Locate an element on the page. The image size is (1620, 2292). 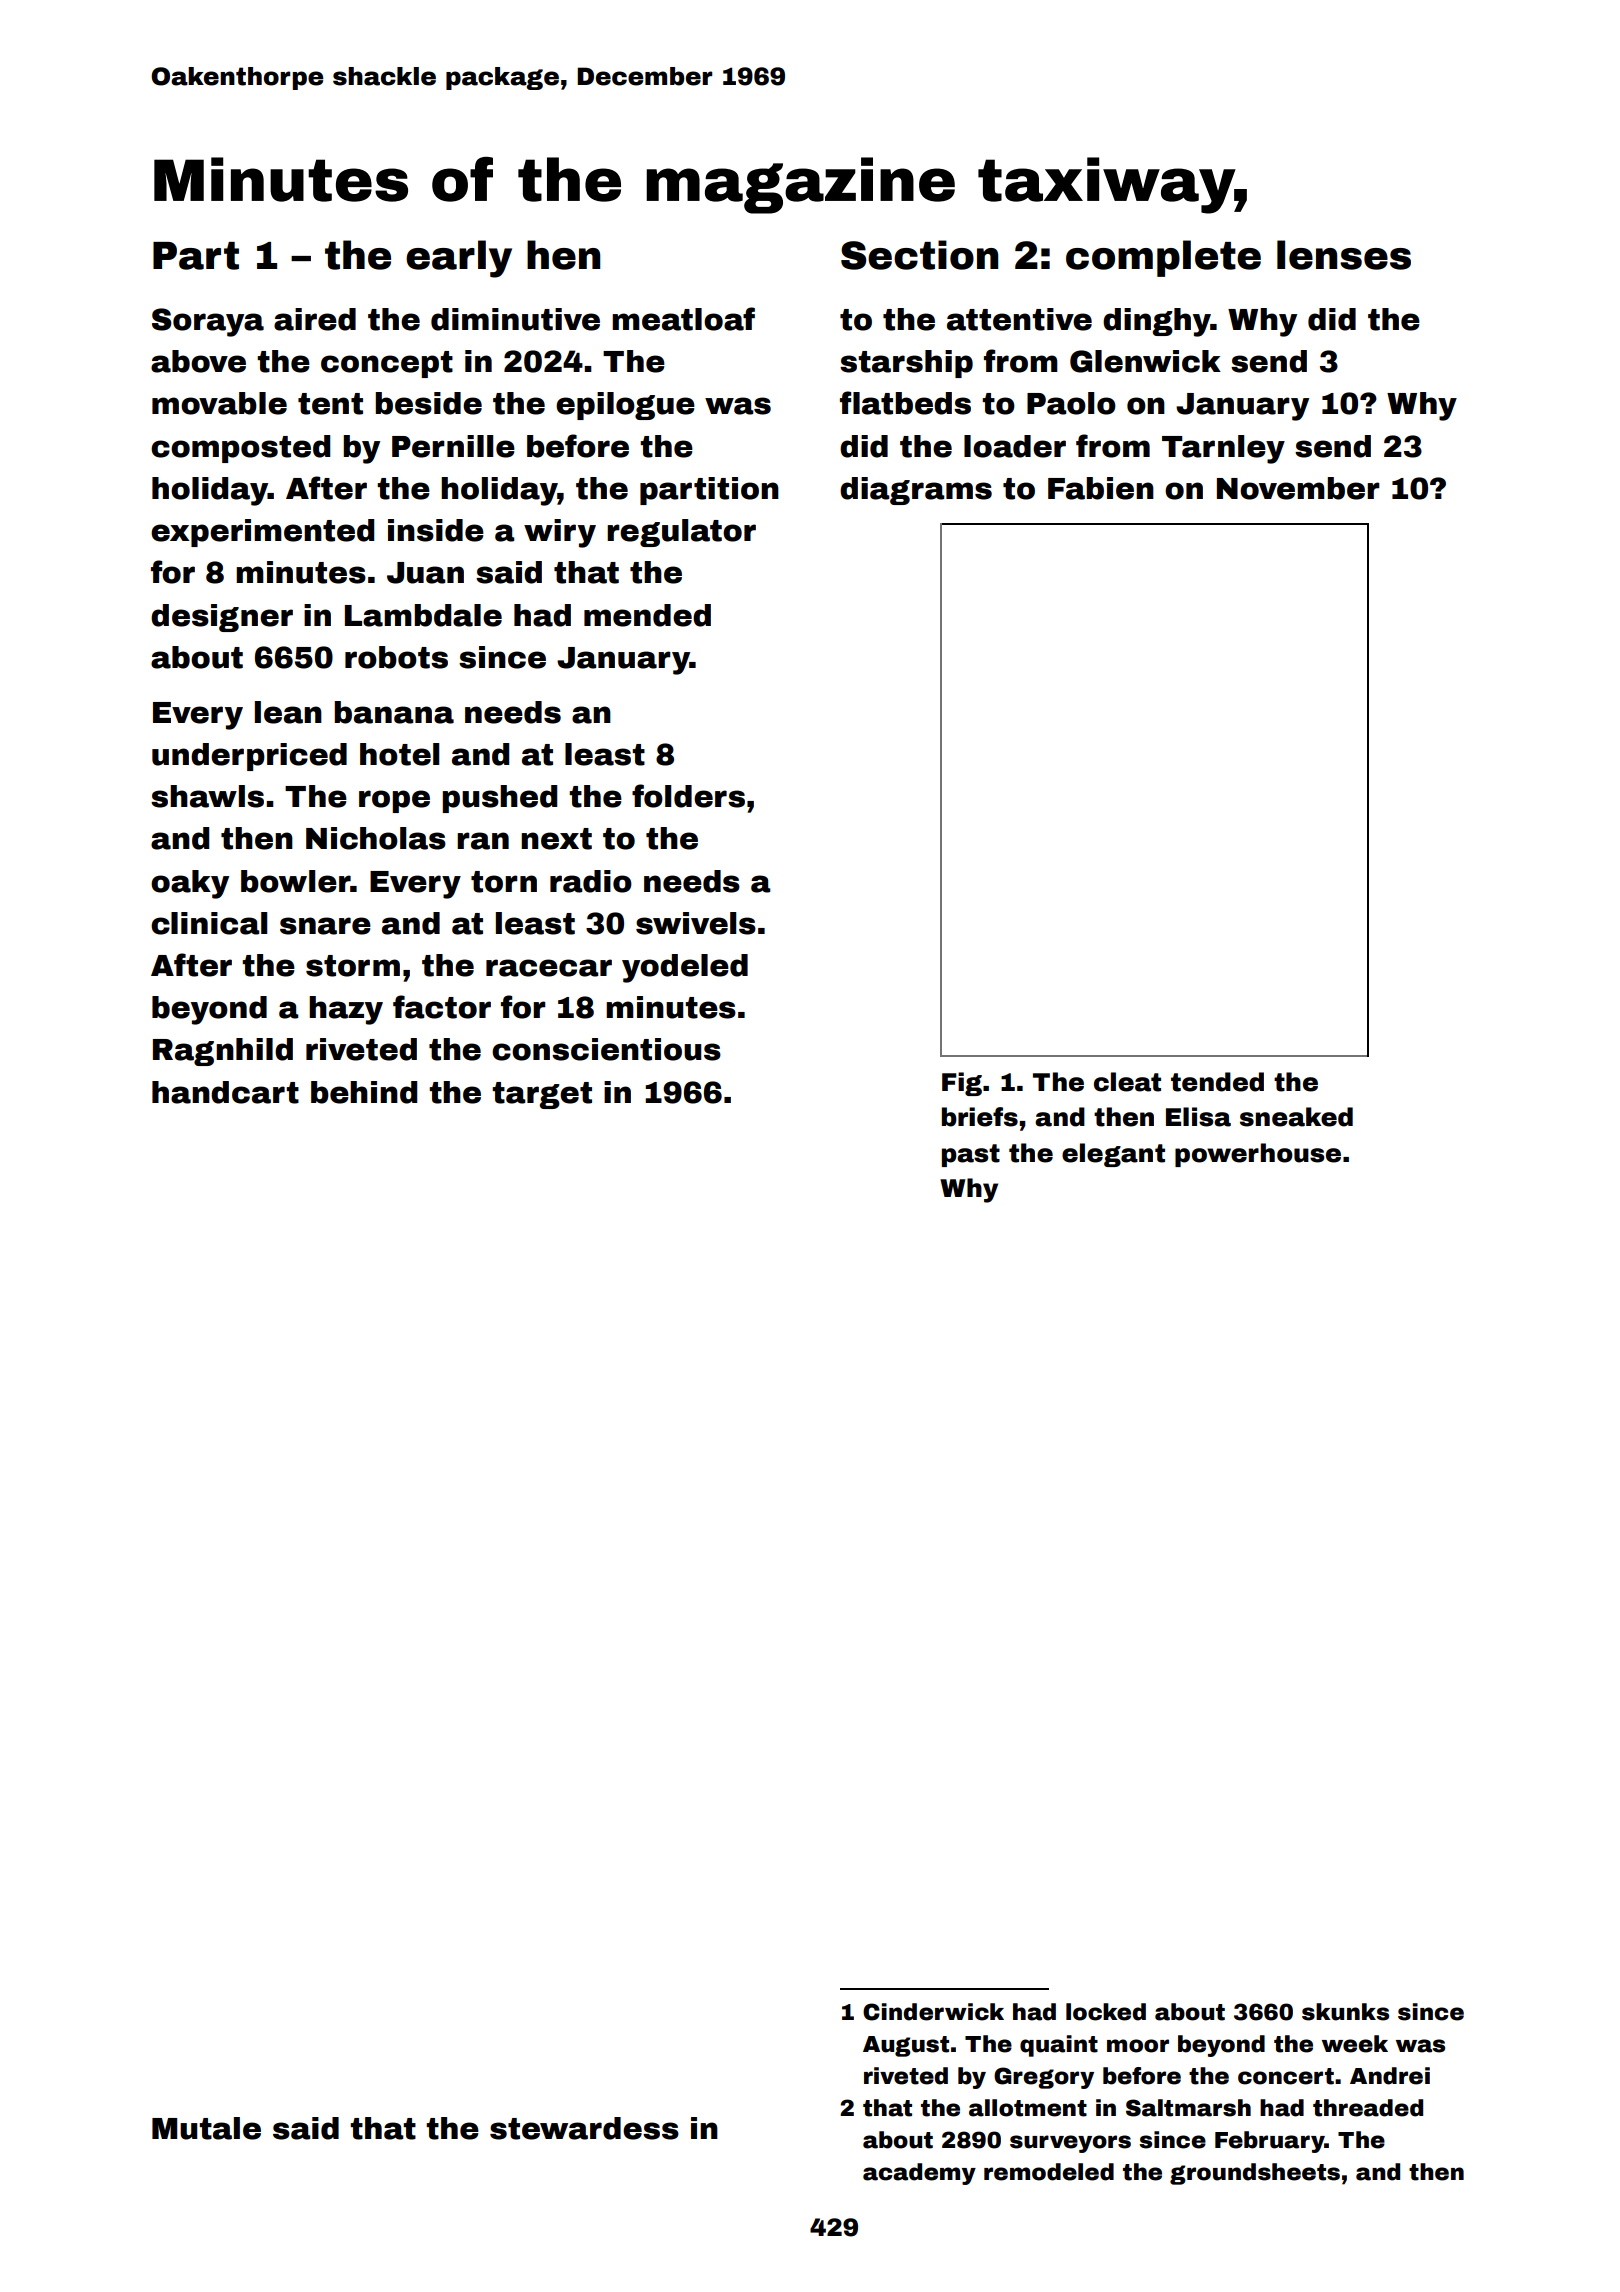
complete is located at coordinates (1163, 258).
